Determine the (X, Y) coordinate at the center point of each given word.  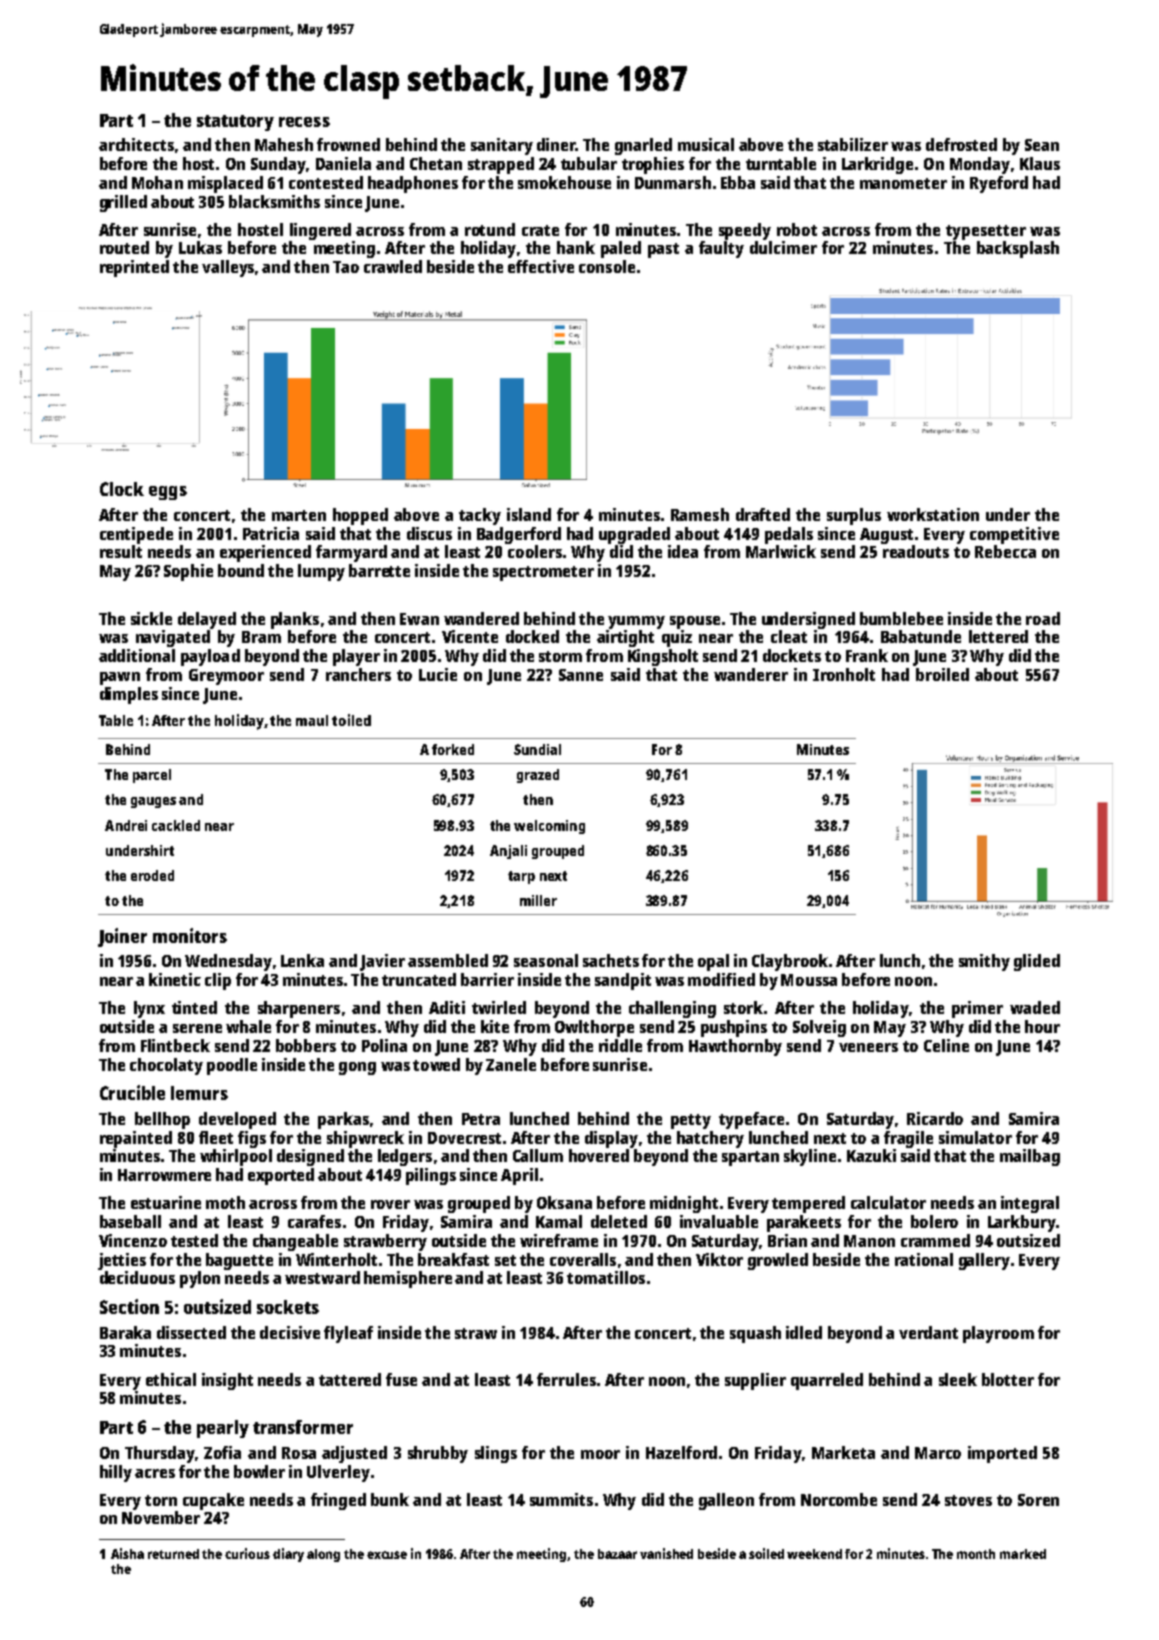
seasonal (546, 960)
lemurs (199, 1093)
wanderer (751, 674)
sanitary (502, 146)
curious (247, 1553)
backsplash (1018, 249)
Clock (122, 489)
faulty (721, 249)
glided (1037, 962)
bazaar (617, 1554)
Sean (1042, 145)
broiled (942, 674)
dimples (129, 695)
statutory (235, 123)
